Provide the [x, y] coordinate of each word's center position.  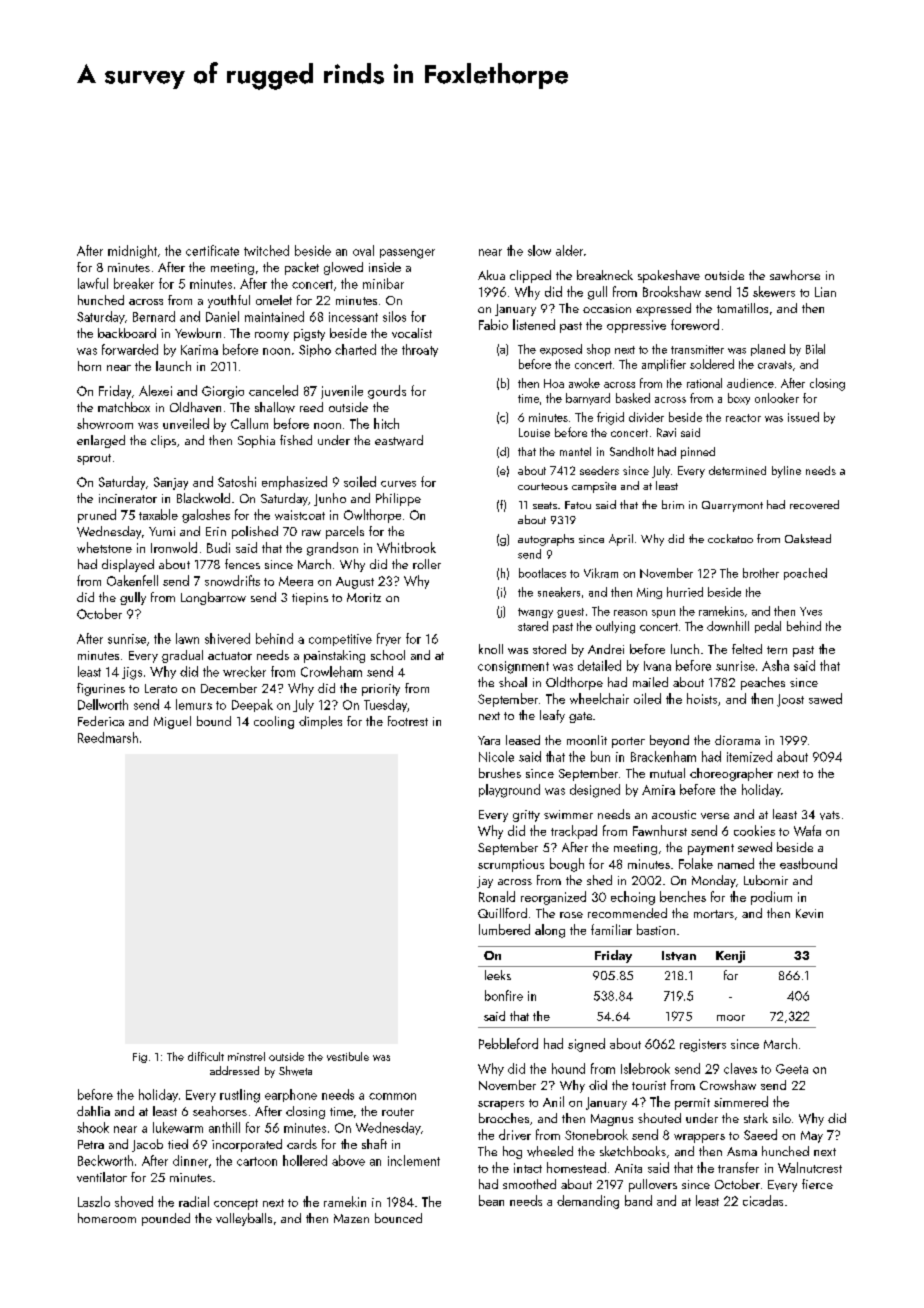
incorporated [247, 1145]
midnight [132, 252]
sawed [825, 698]
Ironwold [174, 547]
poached [805, 574]
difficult [206, 1056]
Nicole [496, 756]
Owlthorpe [372, 516]
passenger [407, 254]
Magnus [612, 1120]
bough [567, 865]
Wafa [807, 830]
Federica [101, 721]
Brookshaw [672, 291]
